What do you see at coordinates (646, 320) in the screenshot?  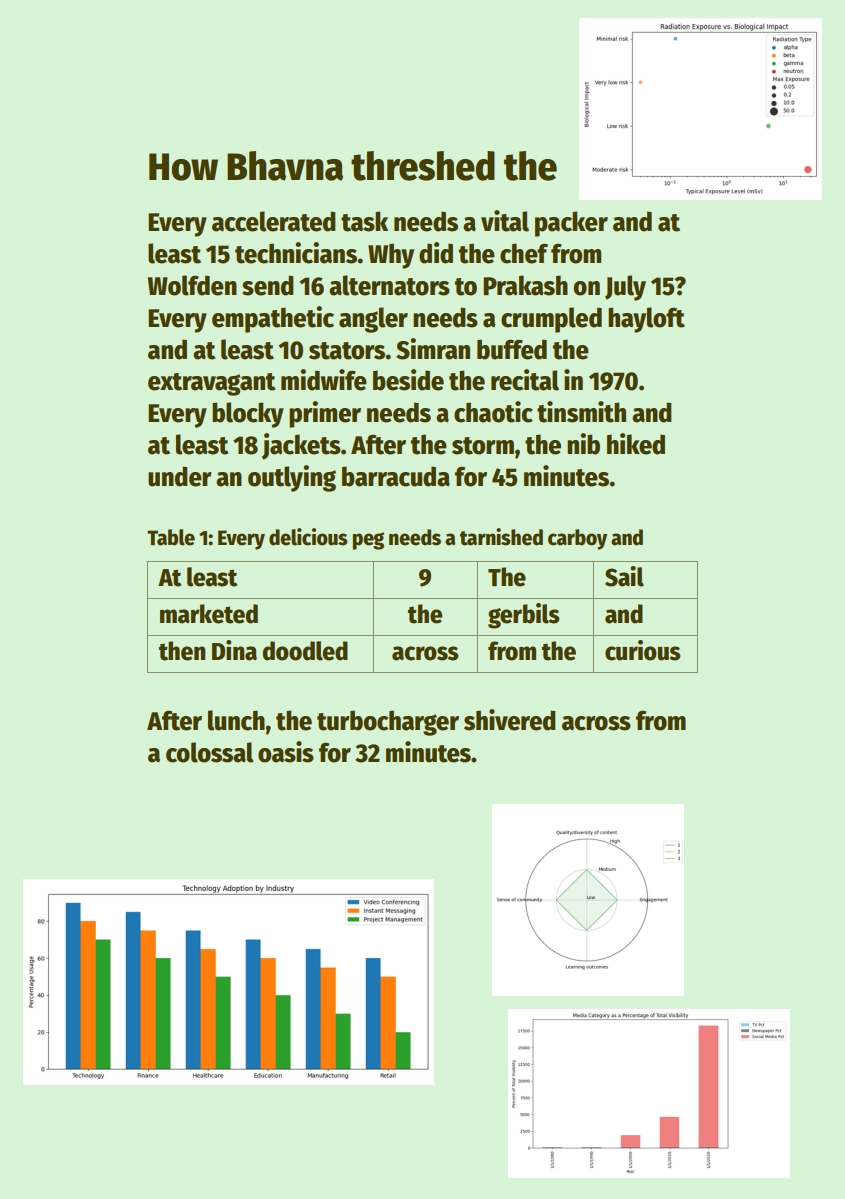 I see `hayloft` at bounding box center [646, 320].
